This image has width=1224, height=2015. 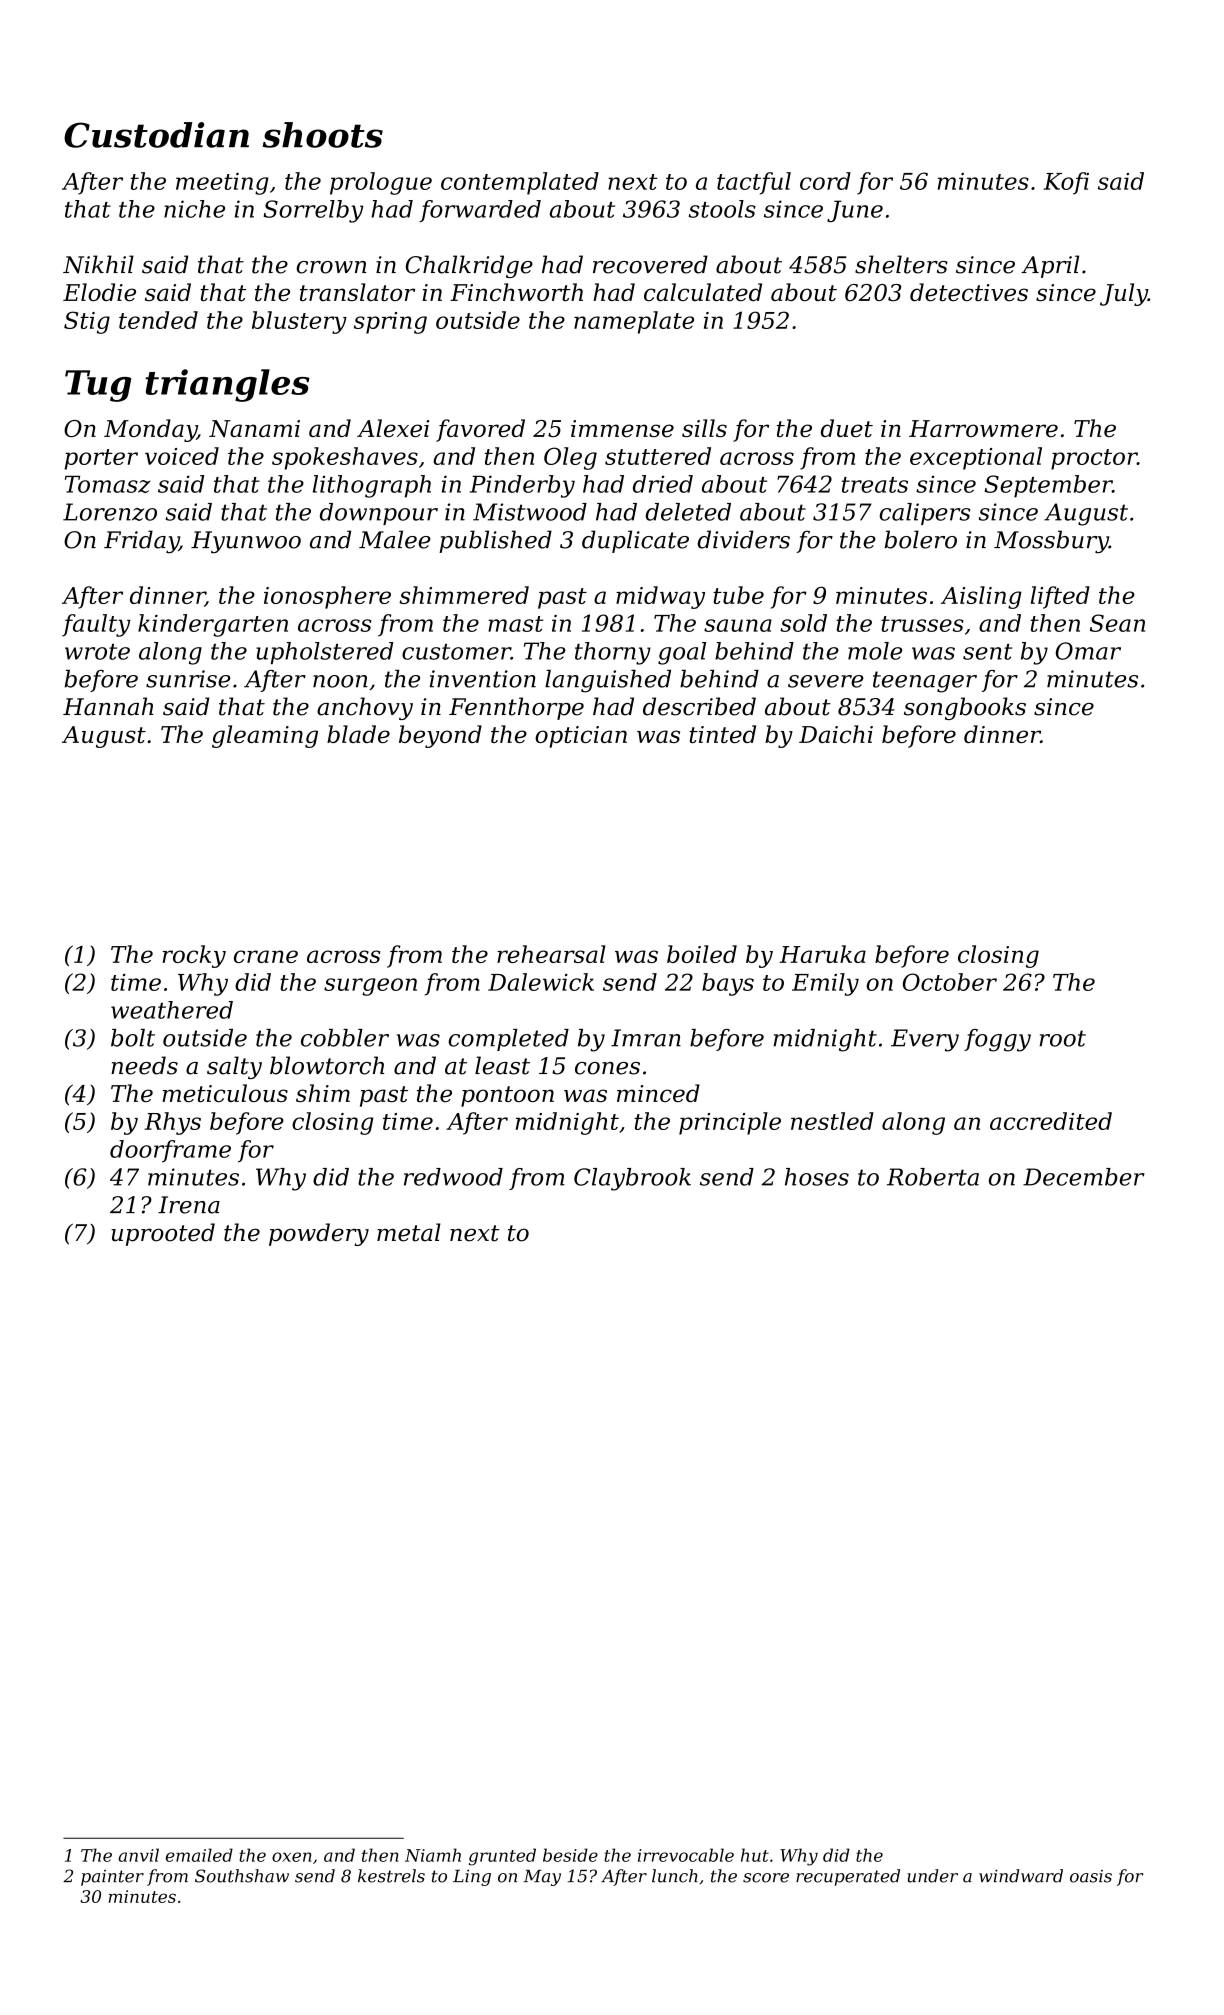 I want to click on Kofi, so click(x=1066, y=183).
